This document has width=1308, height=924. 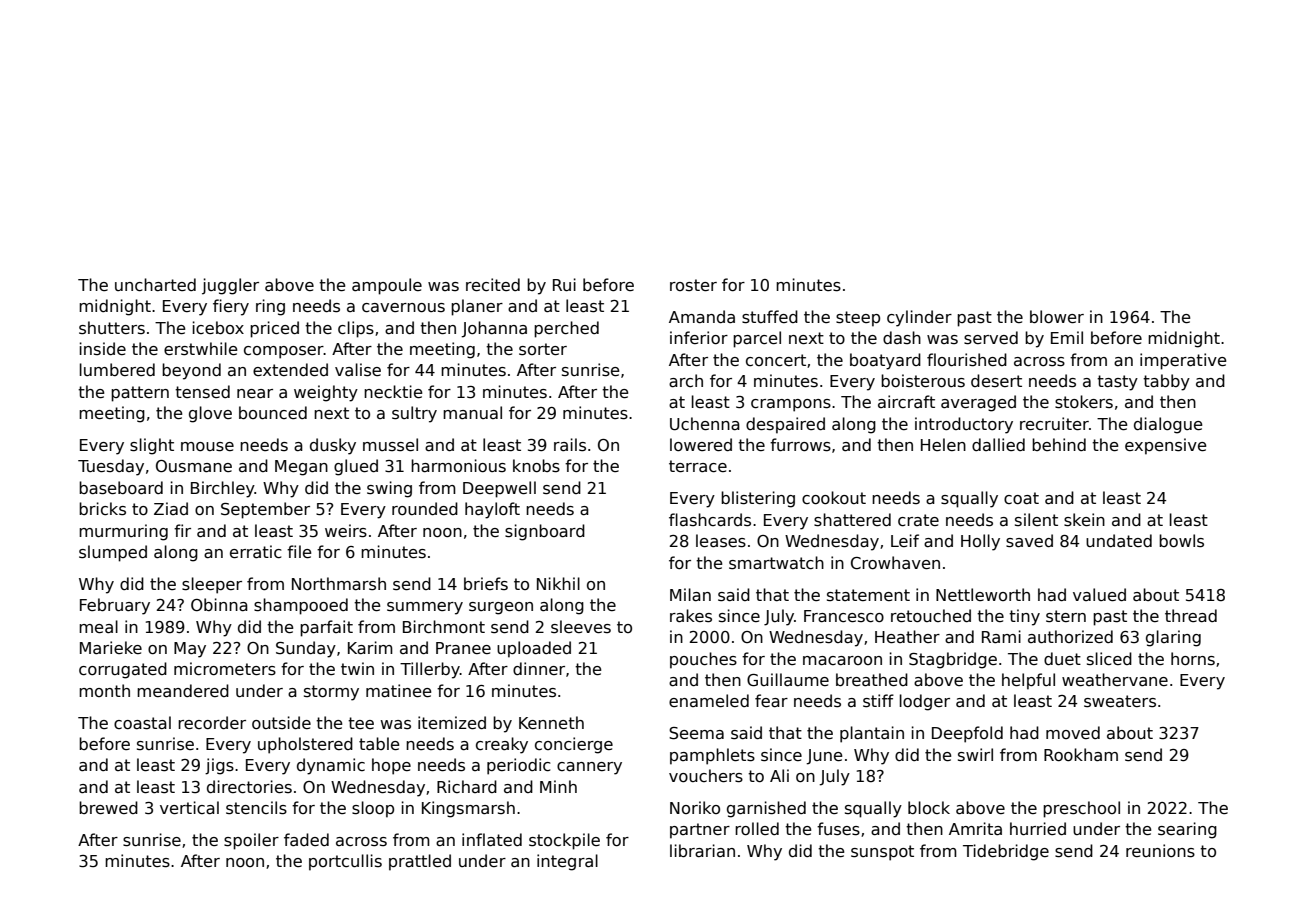 What do you see at coordinates (543, 349) in the document?
I see `sorter` at bounding box center [543, 349].
